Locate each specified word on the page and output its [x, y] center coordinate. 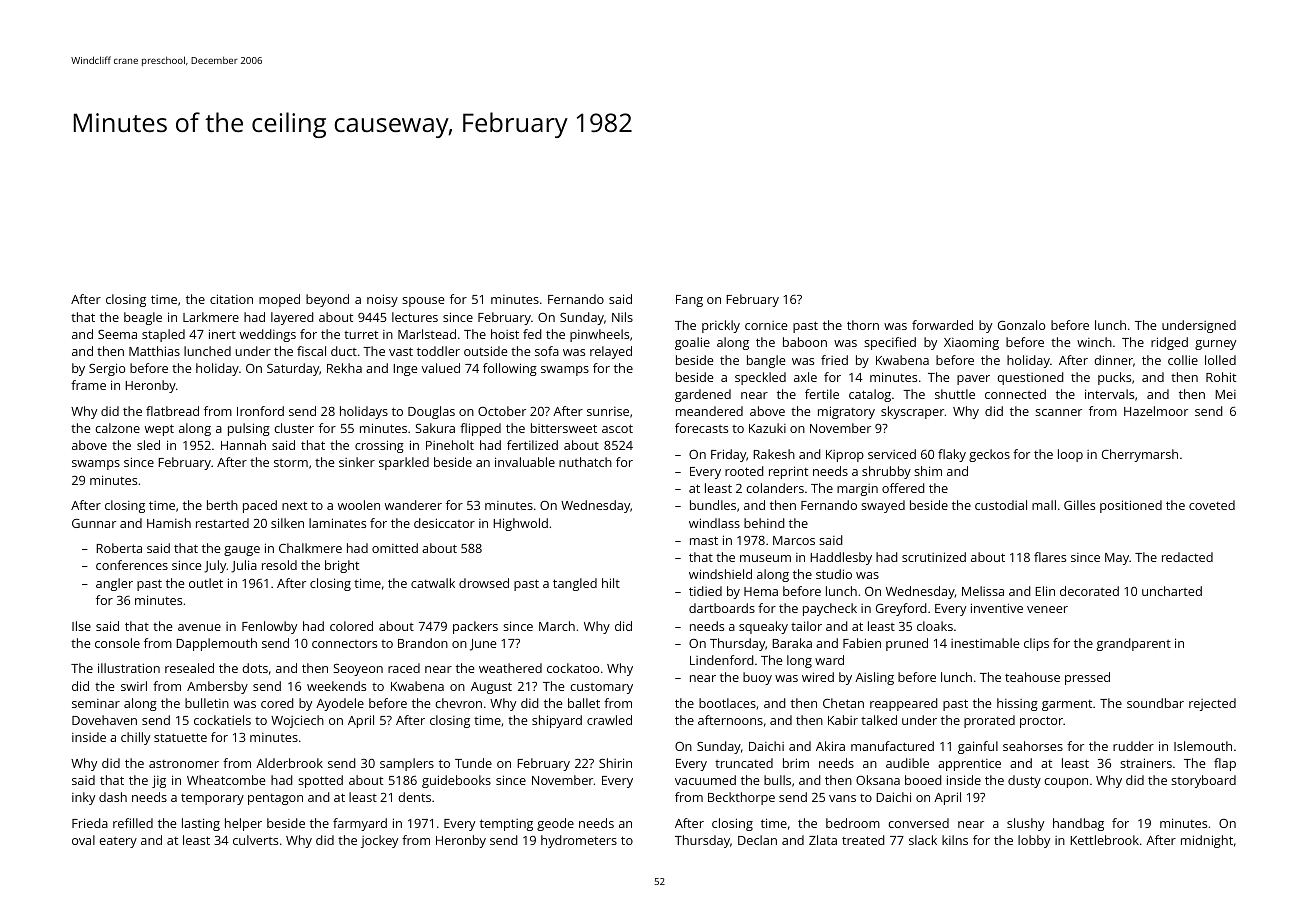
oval [83, 840]
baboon [805, 342]
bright [342, 566]
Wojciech [297, 721]
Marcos [794, 540]
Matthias [154, 351]
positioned [1131, 506]
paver [973, 380]
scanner [1058, 412]
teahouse [1032, 677]
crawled [609, 720]
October [502, 411]
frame [88, 385]
